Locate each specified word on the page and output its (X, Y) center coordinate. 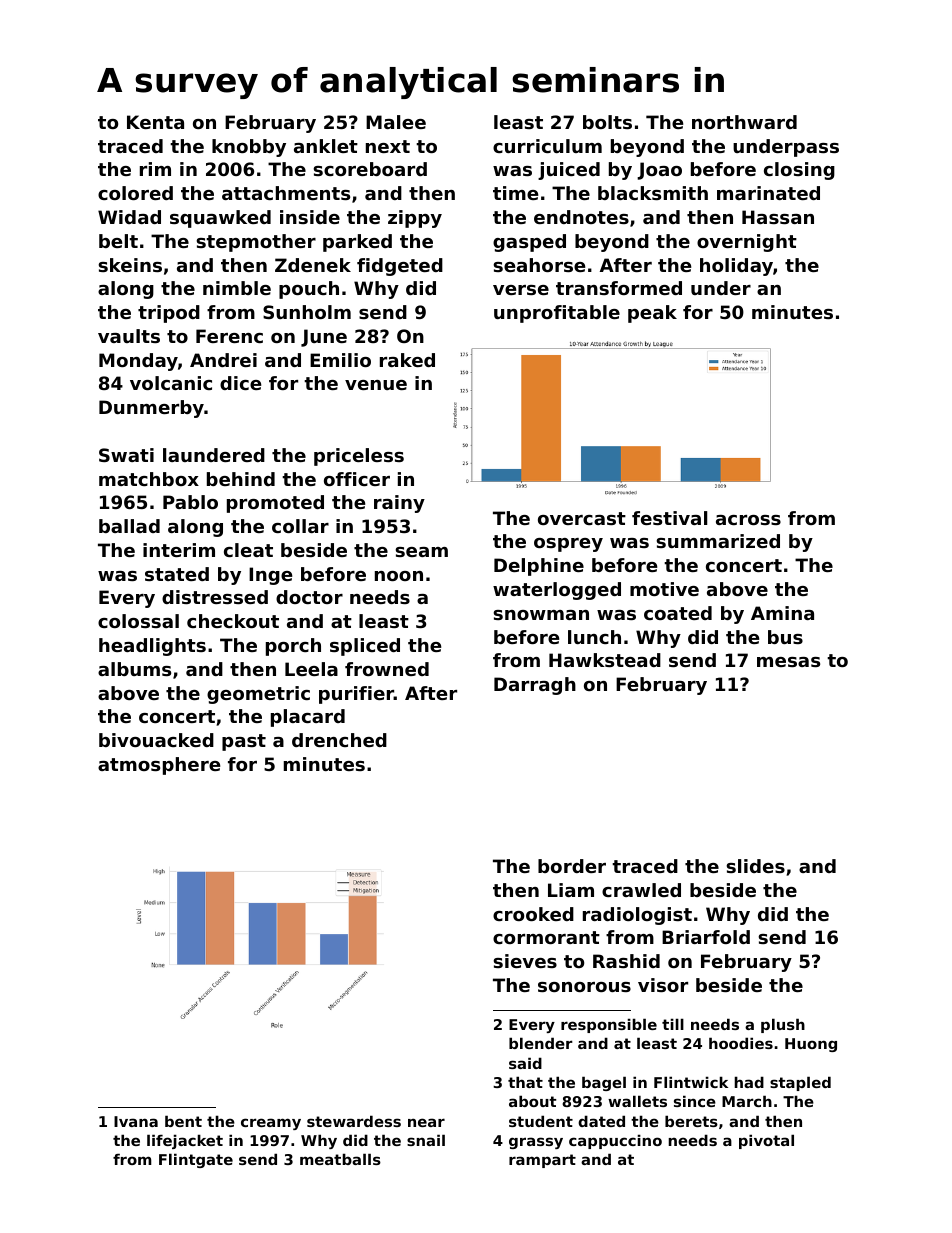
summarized (718, 541)
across (748, 520)
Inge (270, 576)
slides (755, 866)
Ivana (136, 1121)
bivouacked (156, 740)
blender (541, 1043)
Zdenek (313, 265)
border (572, 866)
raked (407, 360)
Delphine (539, 567)
